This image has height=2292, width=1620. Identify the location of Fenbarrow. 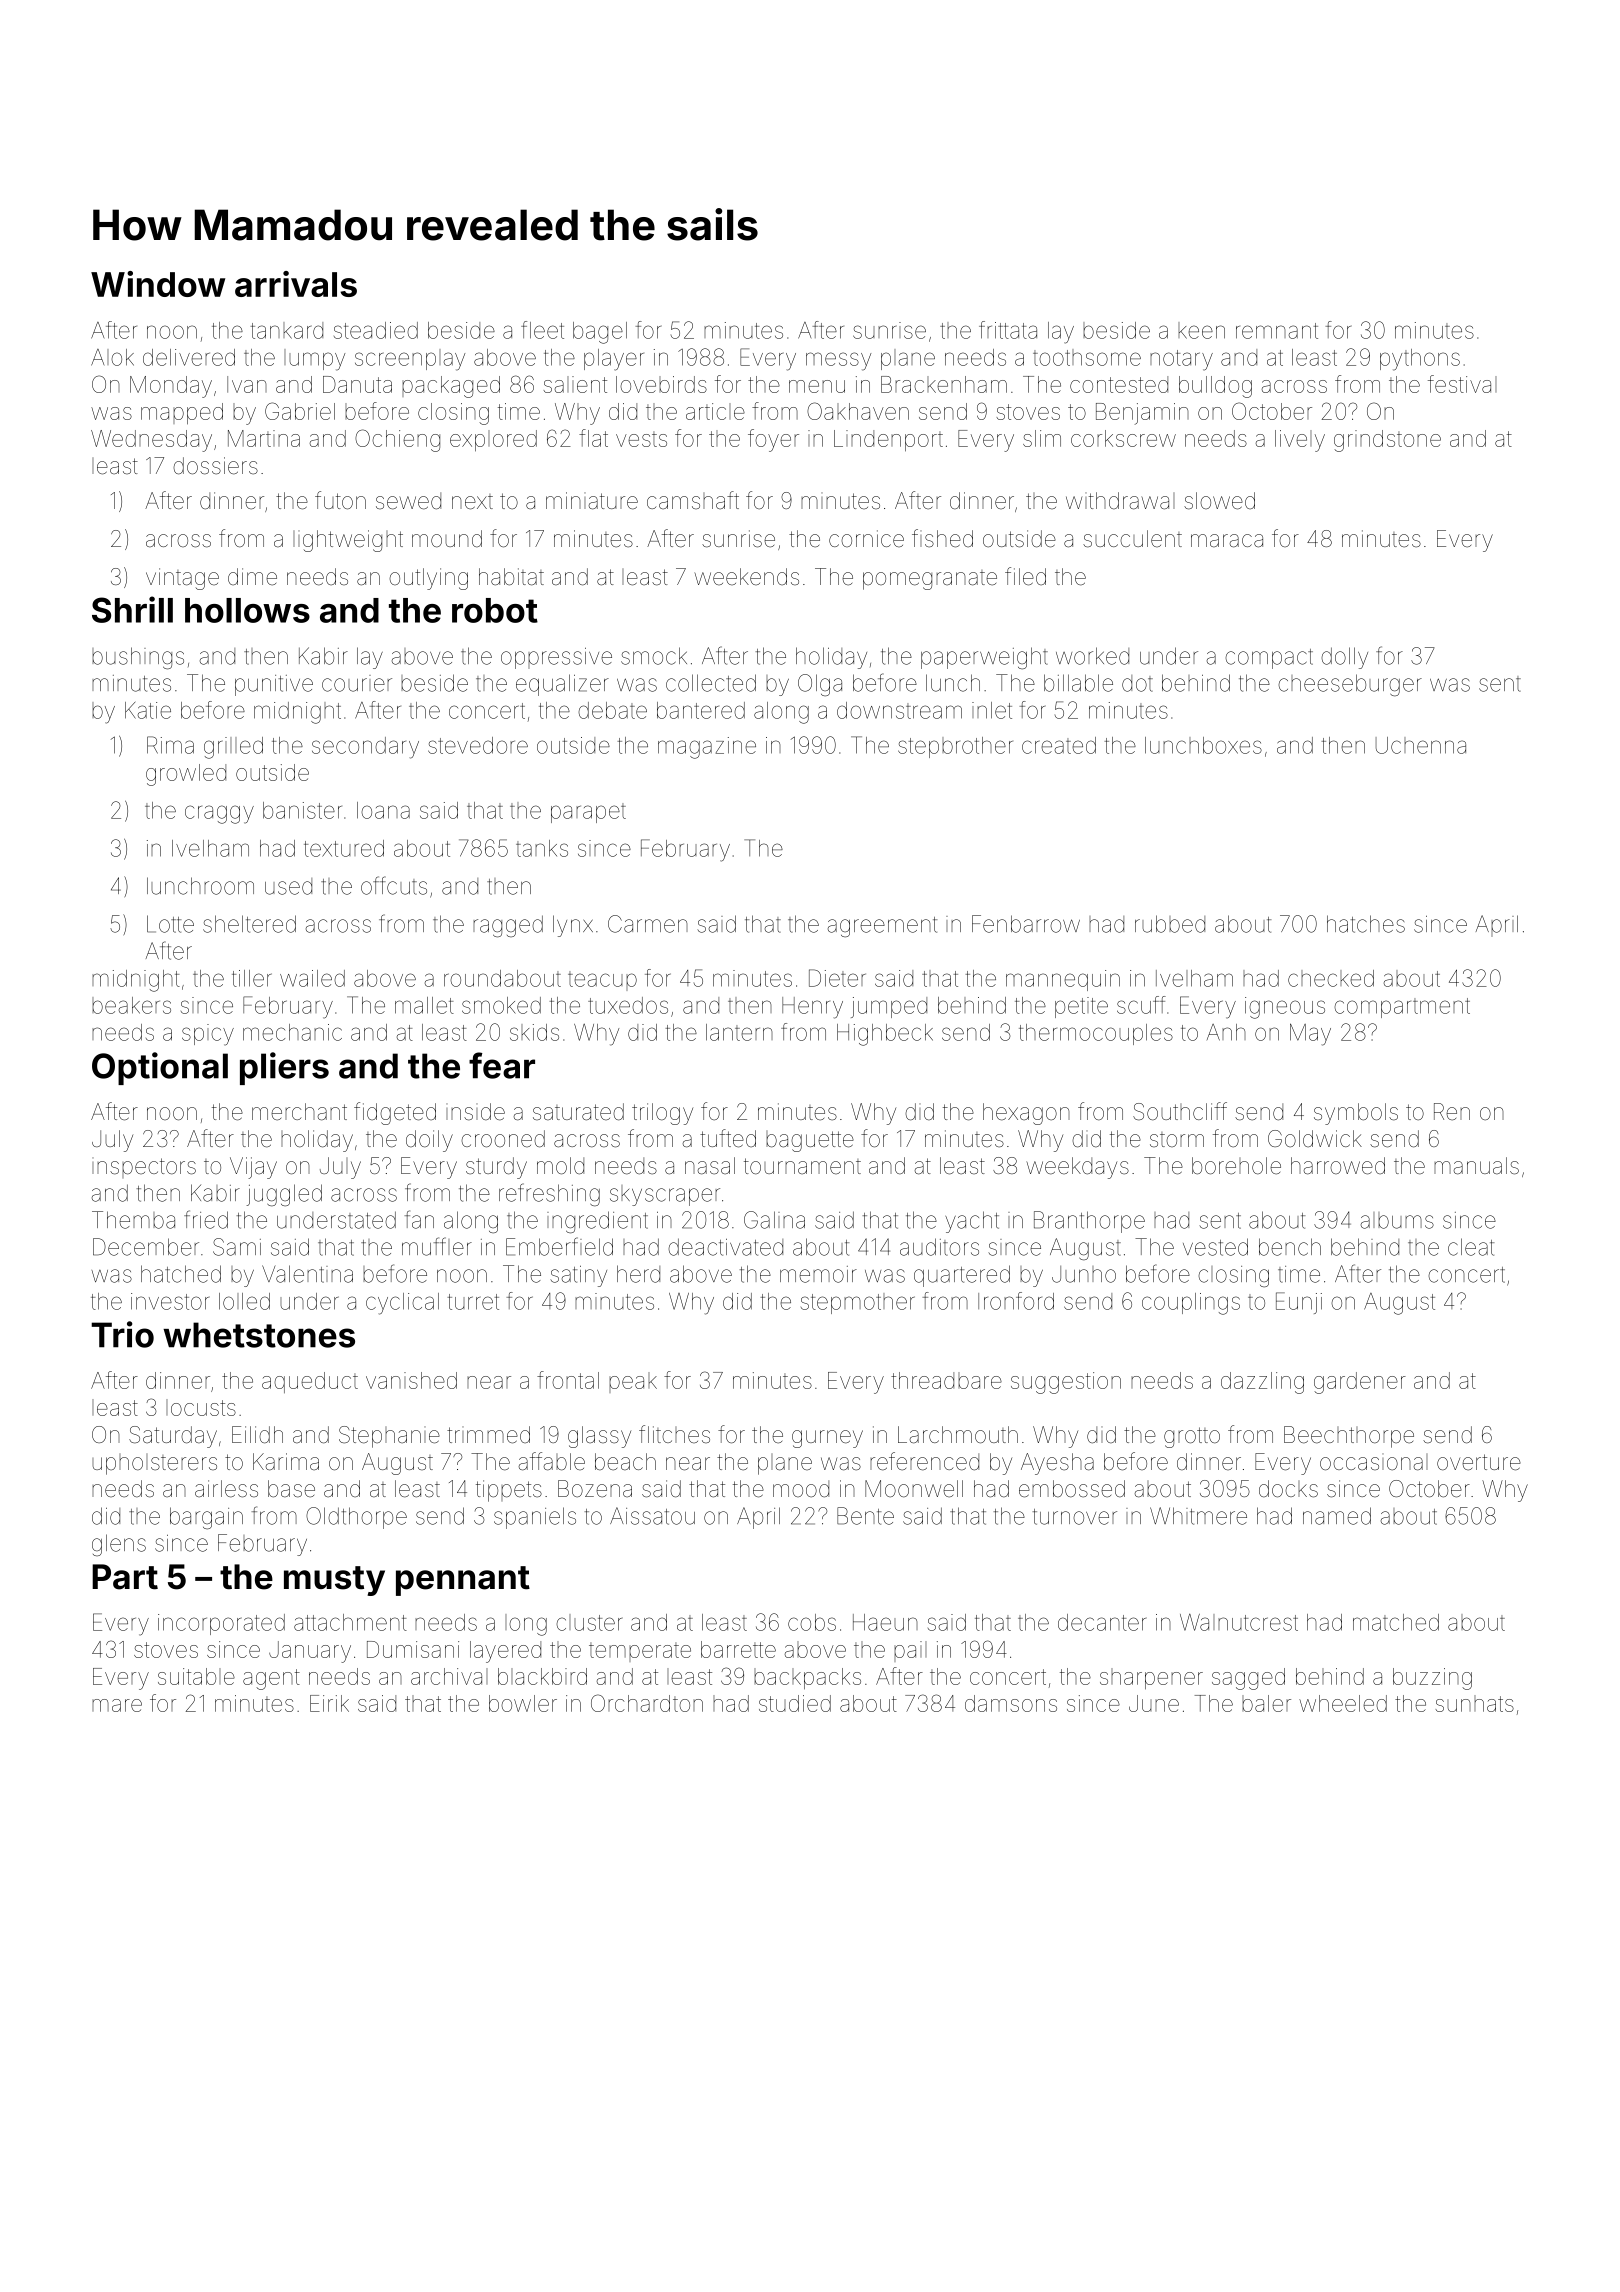
(1026, 924).
